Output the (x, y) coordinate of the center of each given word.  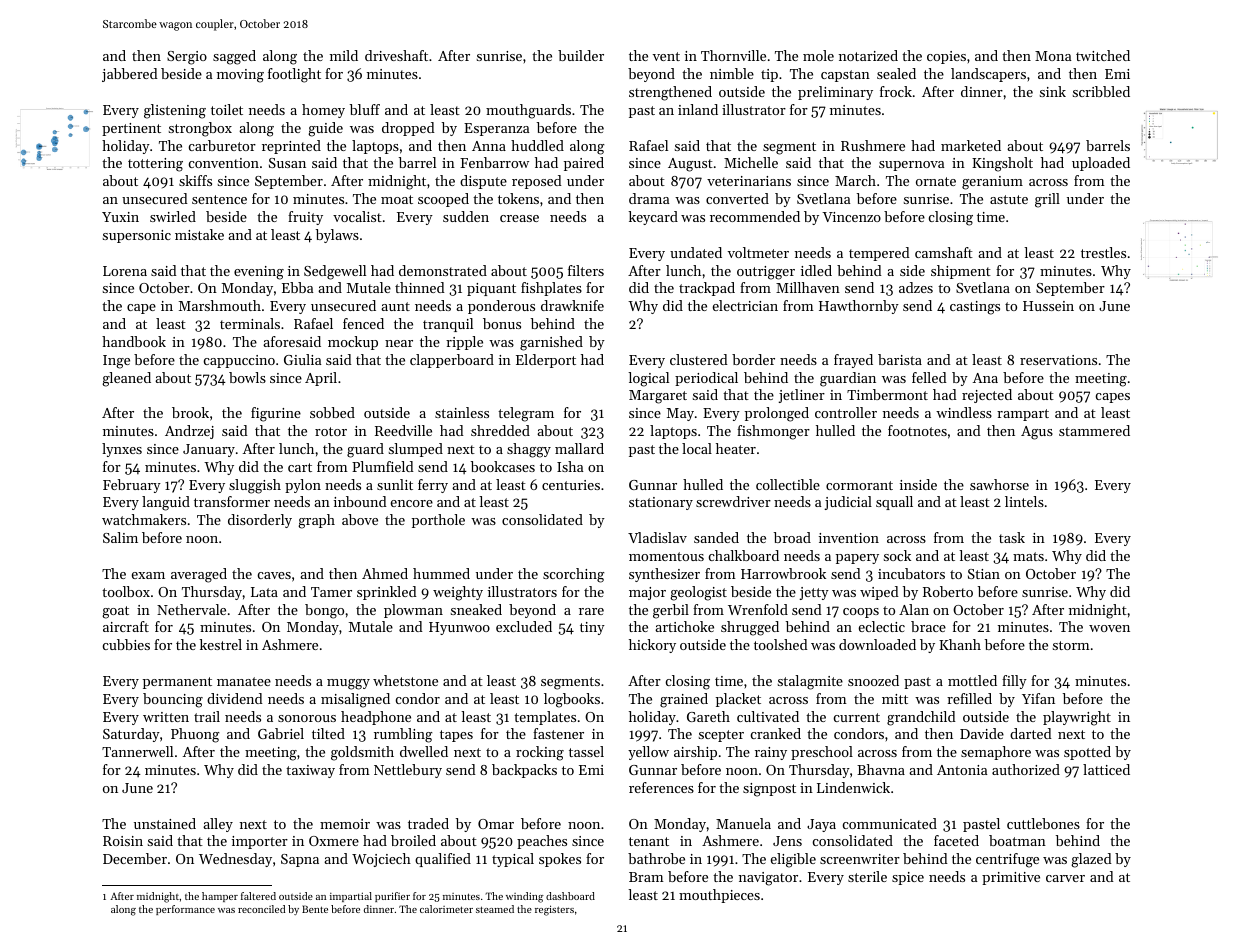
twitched (1103, 55)
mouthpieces (719, 896)
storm (1071, 645)
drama (649, 198)
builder (581, 55)
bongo (324, 611)
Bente (315, 909)
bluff (365, 109)
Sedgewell (335, 272)
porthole (438, 521)
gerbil (671, 611)
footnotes (917, 430)
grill (1047, 200)
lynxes (122, 450)
